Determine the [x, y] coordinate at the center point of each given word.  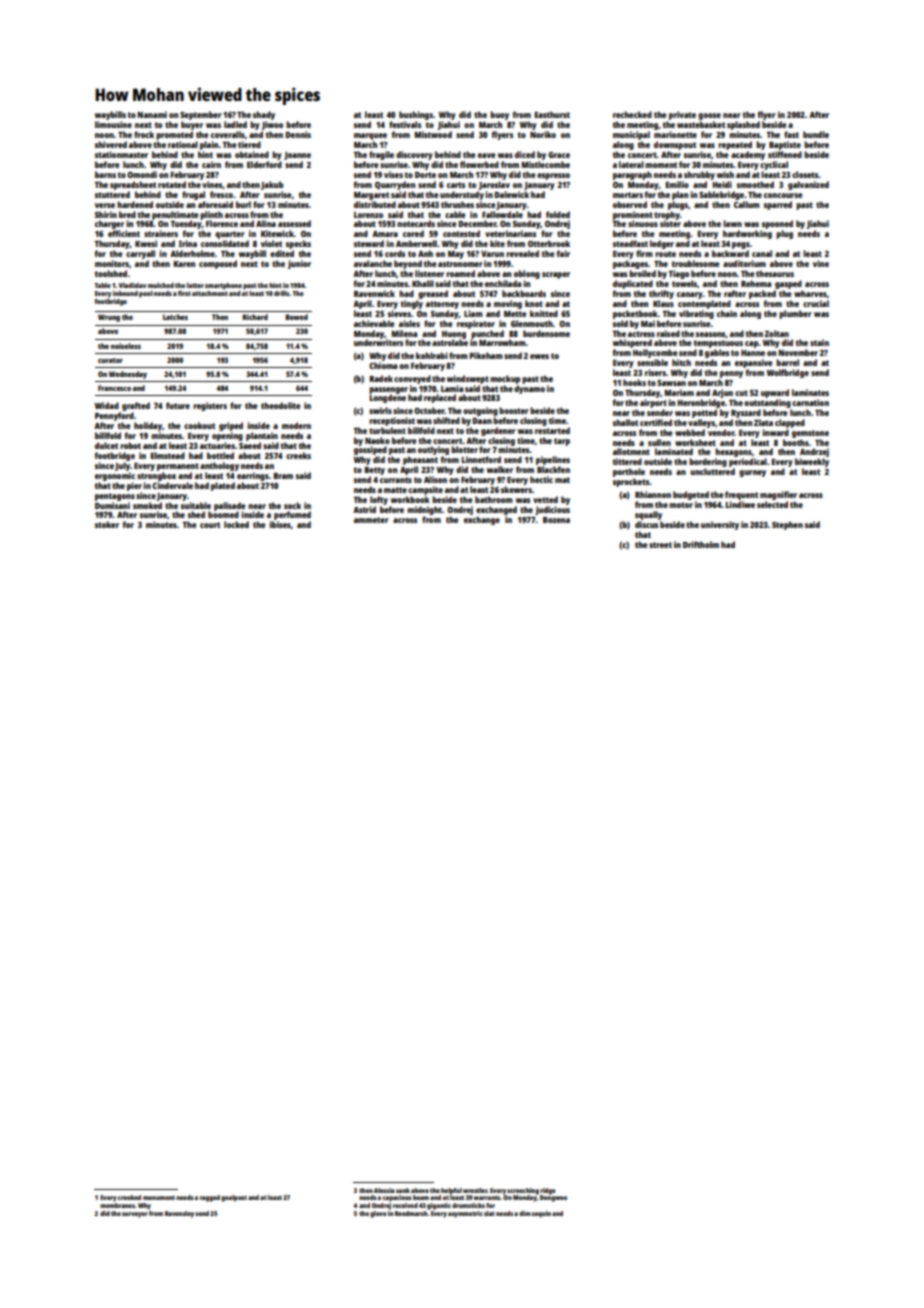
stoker [107, 524]
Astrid [364, 509]
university [720, 525]
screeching [523, 1191]
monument [159, 1197]
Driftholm [701, 544]
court [210, 525]
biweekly [812, 462]
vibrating [696, 314]
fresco [221, 194]
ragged [210, 1198]
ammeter [371, 520]
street [660, 545]
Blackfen [553, 469]
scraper [556, 275]
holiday [148, 426]
